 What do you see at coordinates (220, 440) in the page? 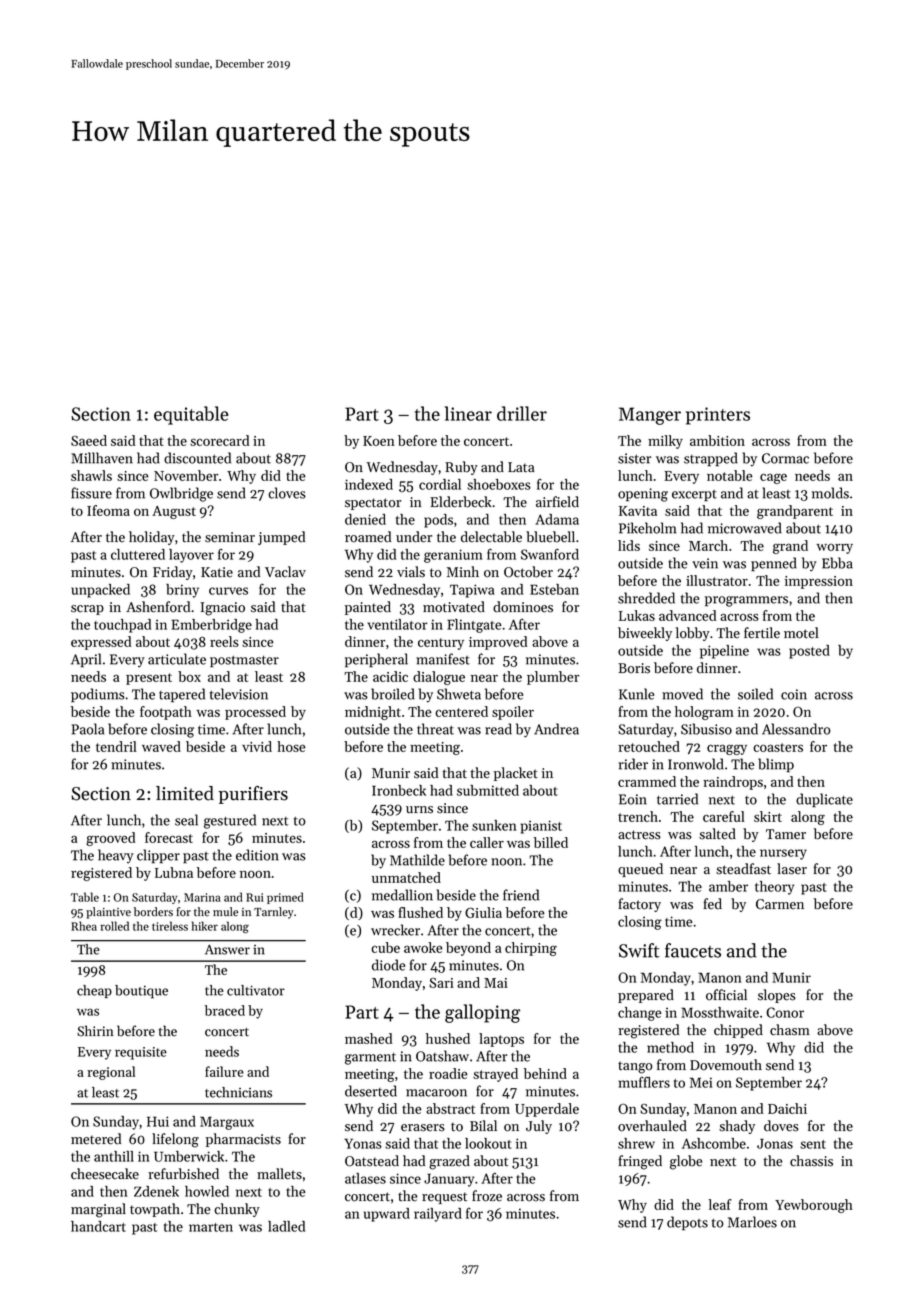
I see `scorecard` at bounding box center [220, 440].
